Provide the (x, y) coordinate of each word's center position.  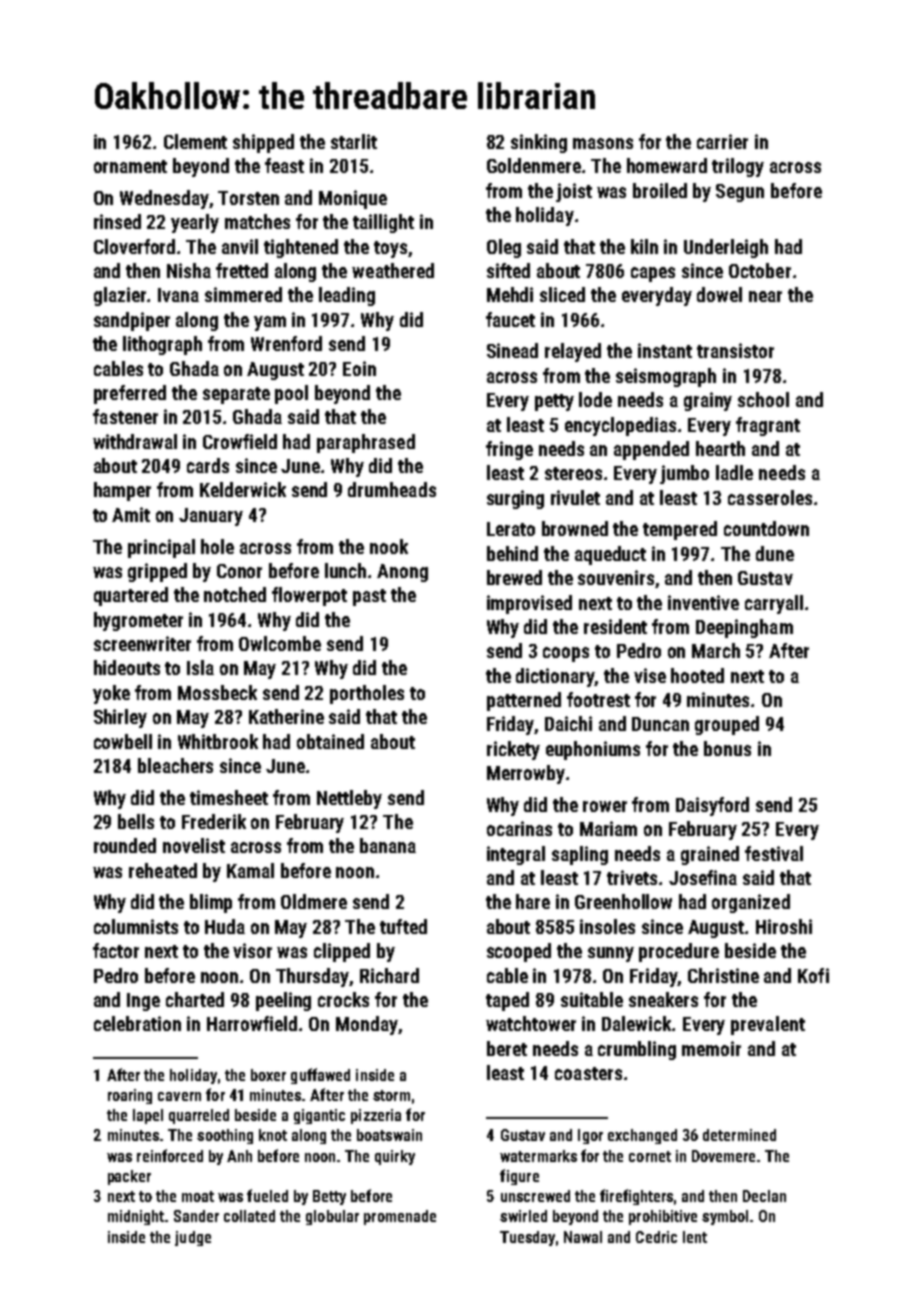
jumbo (684, 474)
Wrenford (286, 343)
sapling (580, 855)
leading (347, 296)
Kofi (813, 975)
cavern (179, 1096)
